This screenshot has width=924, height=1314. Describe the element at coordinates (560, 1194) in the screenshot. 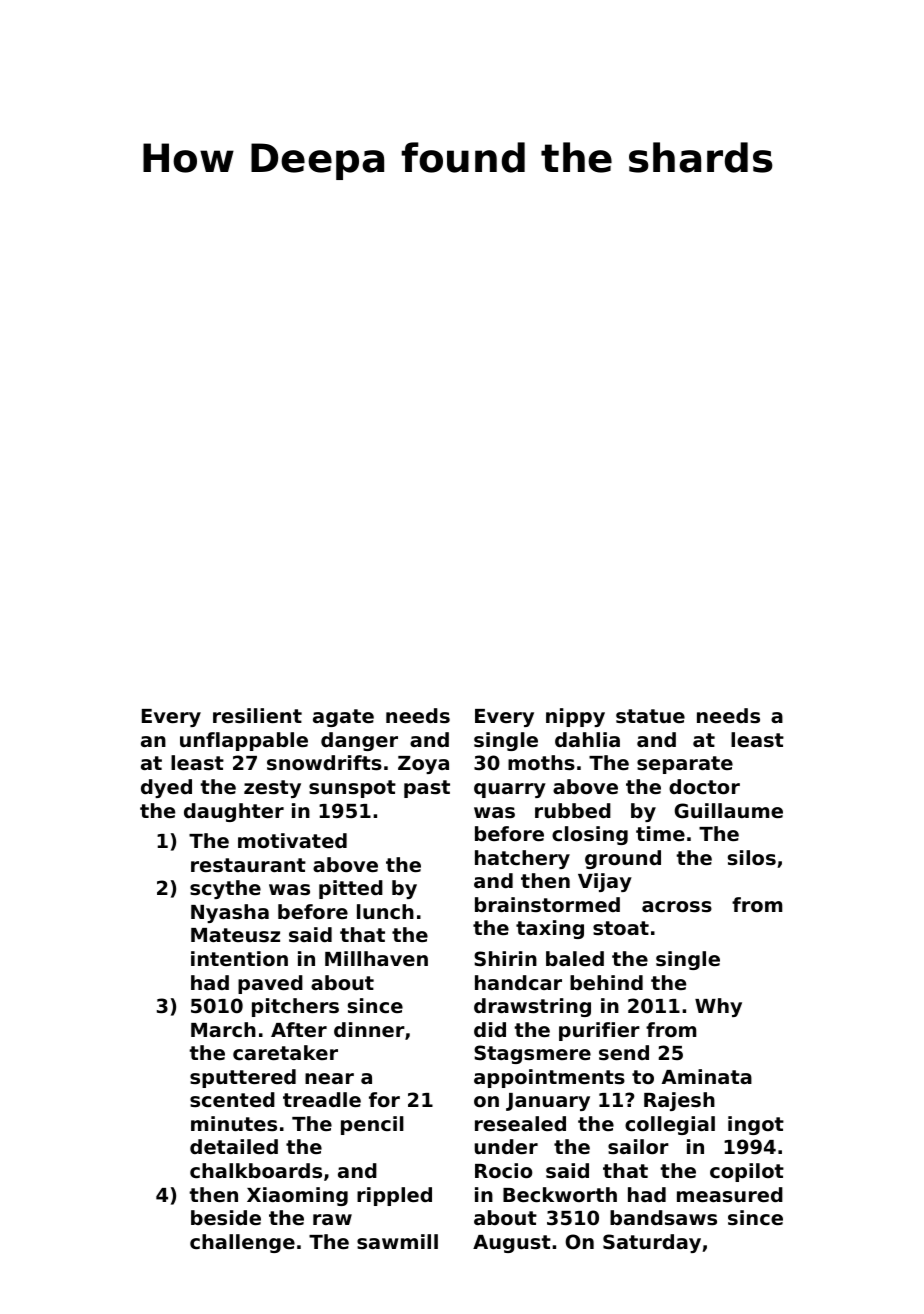

I see `Beckworth` at that location.
